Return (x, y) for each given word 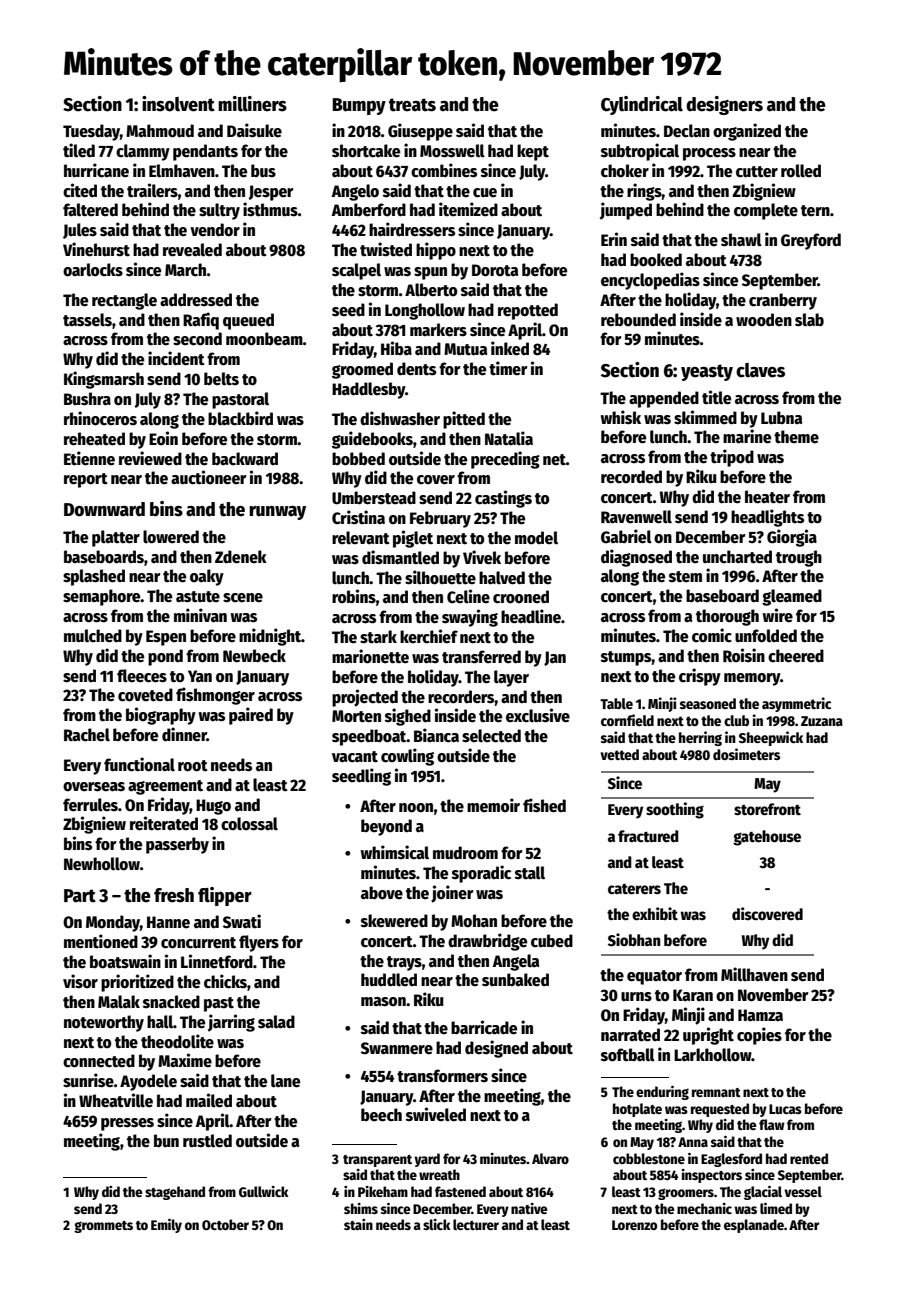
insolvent (178, 104)
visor (80, 981)
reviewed (150, 458)
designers (724, 105)
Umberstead (374, 498)
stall (530, 873)
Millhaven (754, 974)
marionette (370, 656)
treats (412, 105)
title (716, 397)
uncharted (737, 557)
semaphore (101, 597)
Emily (166, 1226)
